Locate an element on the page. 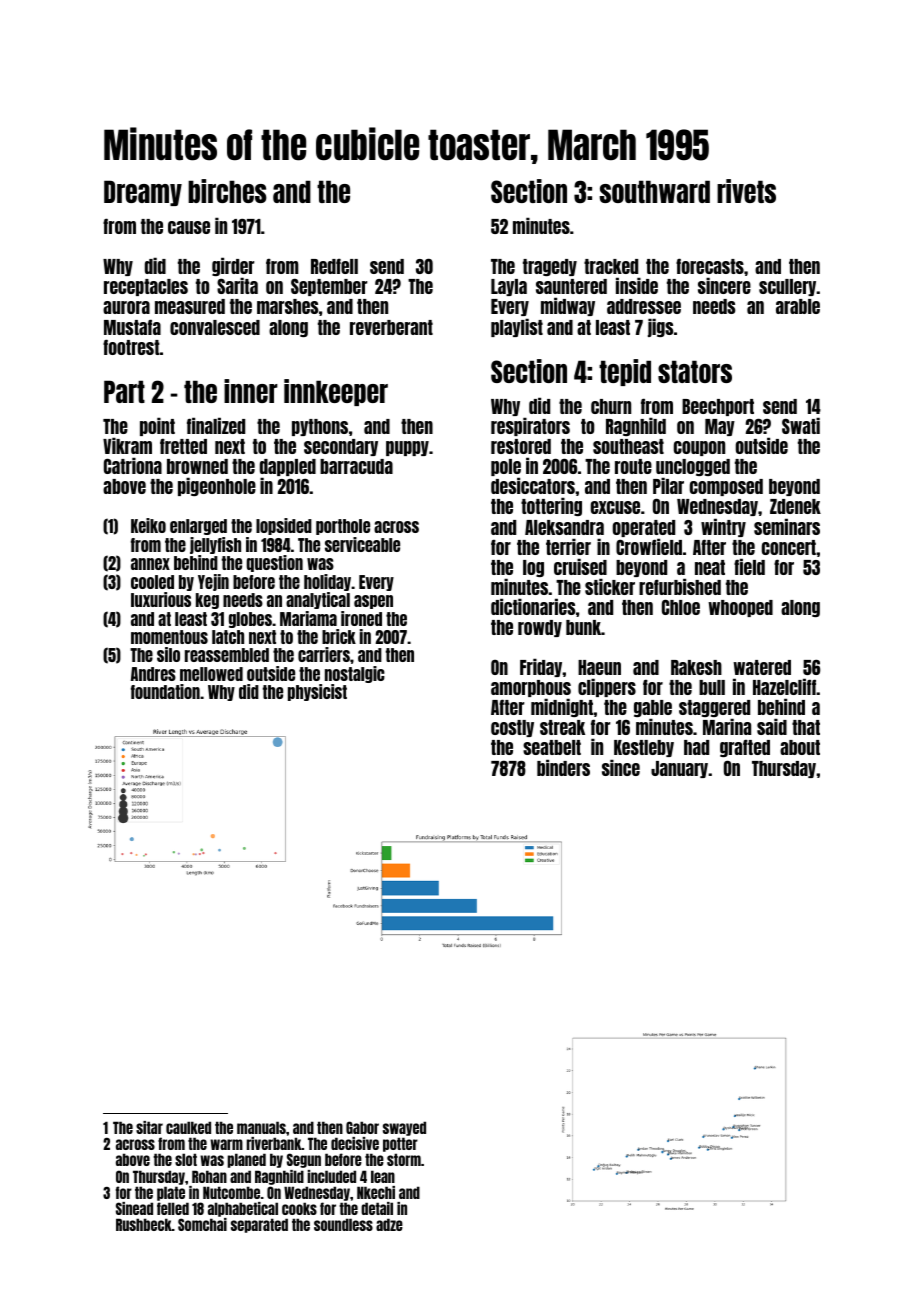 The width and height of the document is (924, 1311). reverberant is located at coordinates (391, 327).
